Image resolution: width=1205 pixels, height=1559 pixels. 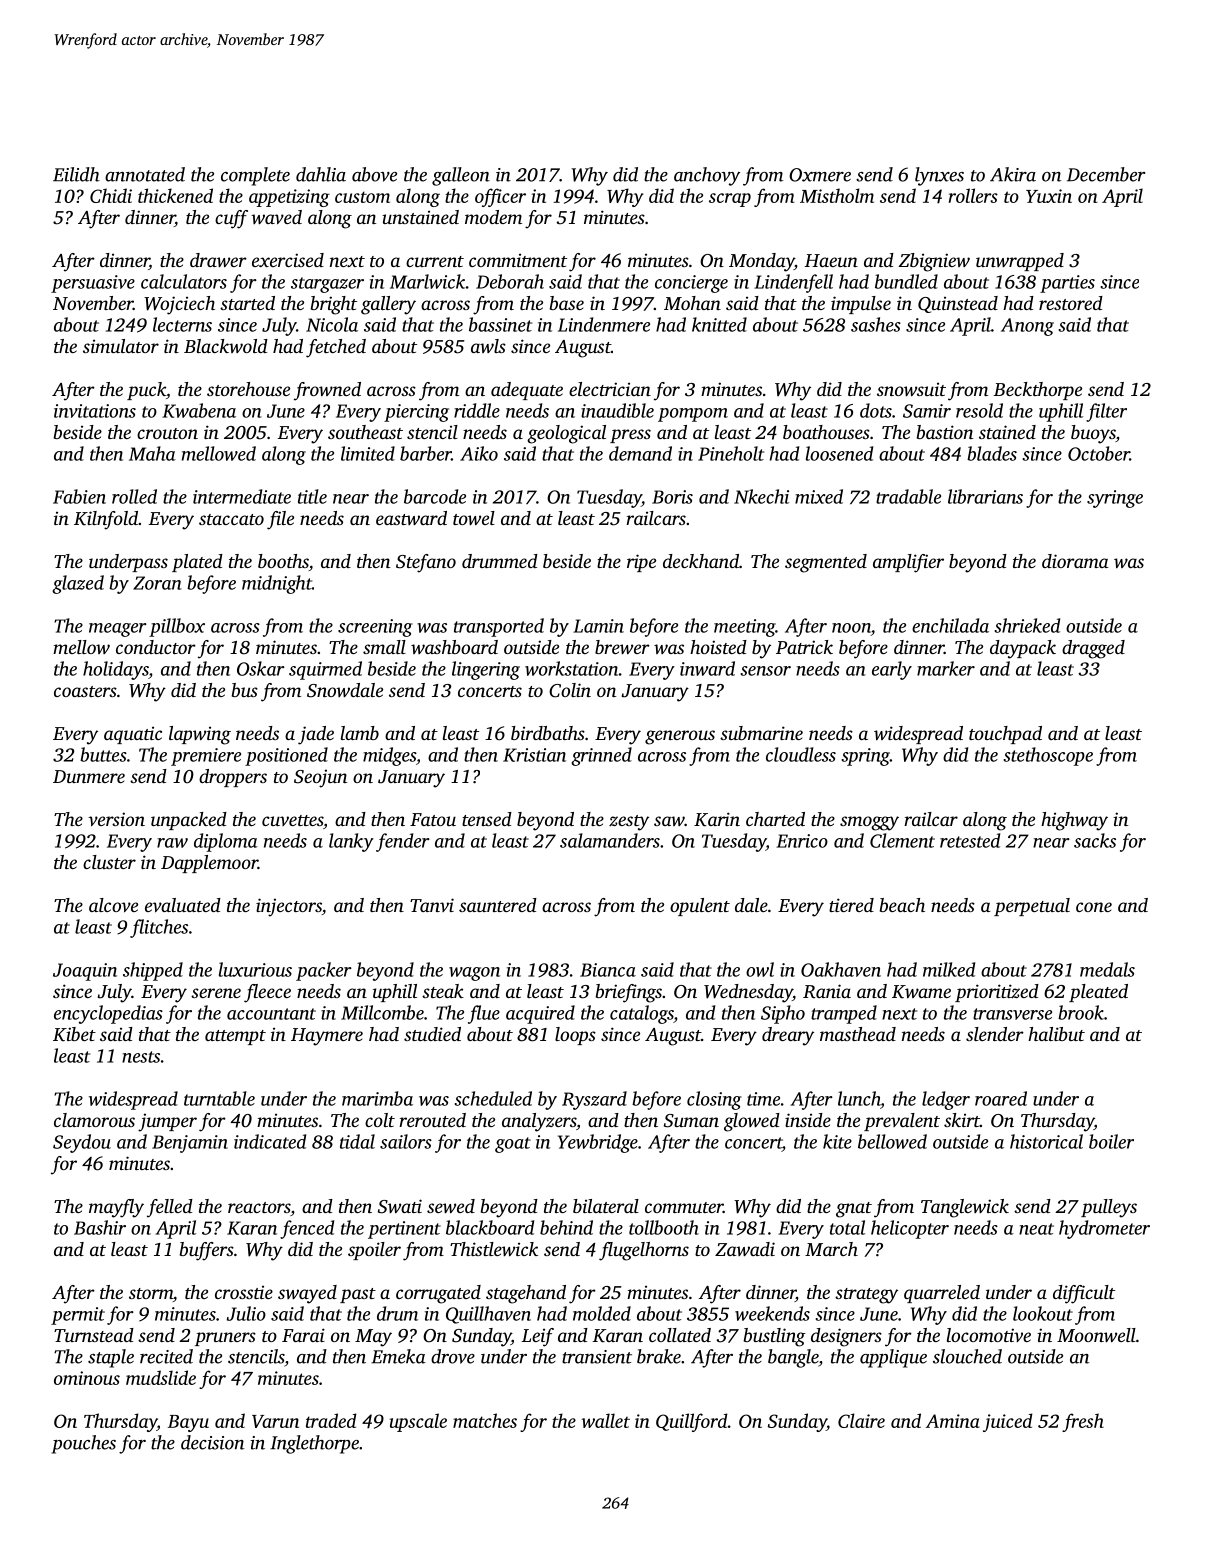 What do you see at coordinates (360, 733) in the screenshot?
I see `lamb` at bounding box center [360, 733].
